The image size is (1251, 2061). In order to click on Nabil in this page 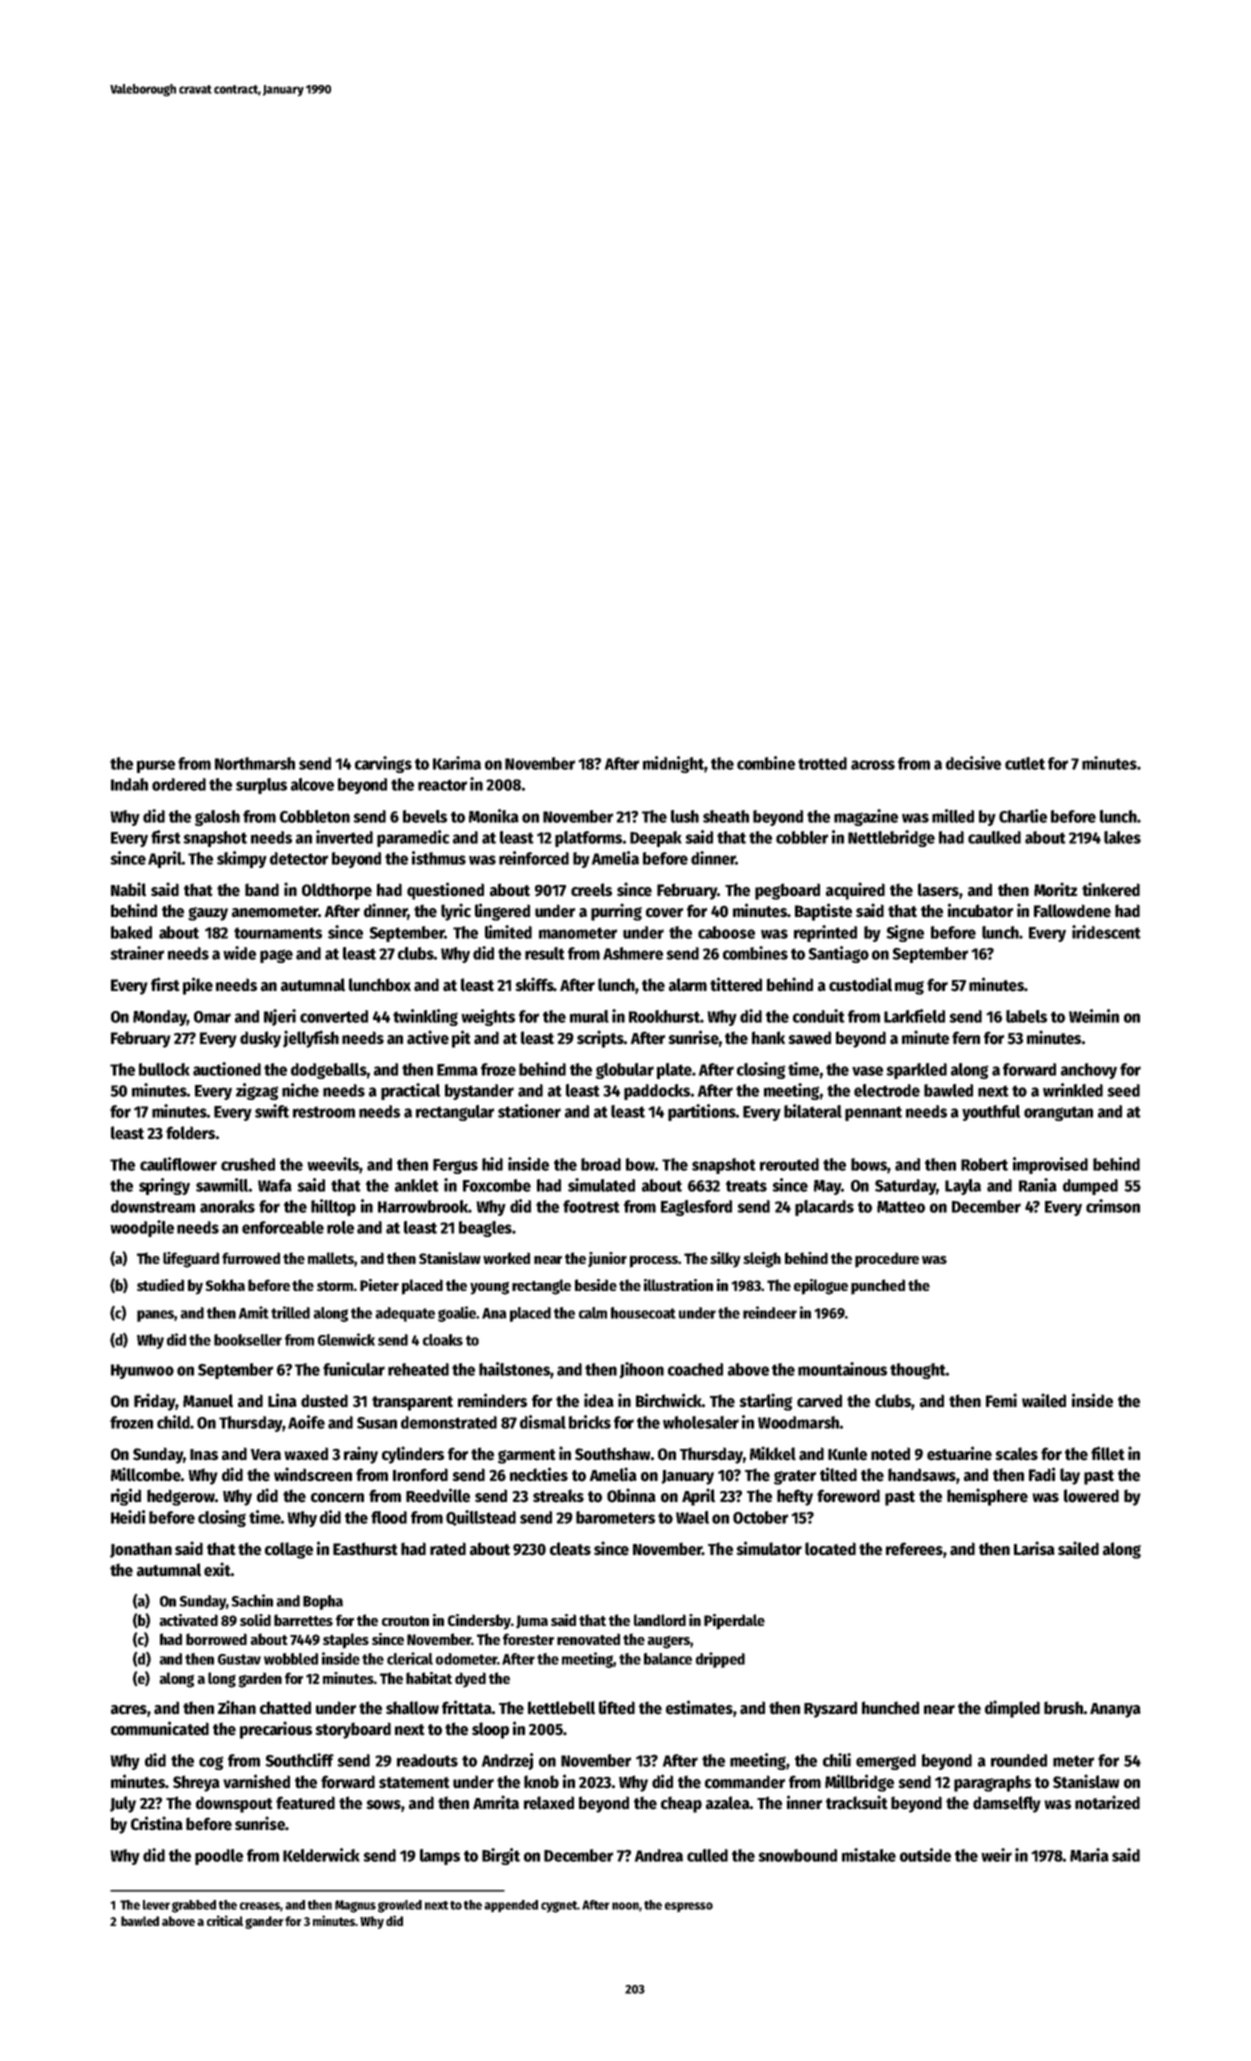, I will do `click(128, 889)`.
